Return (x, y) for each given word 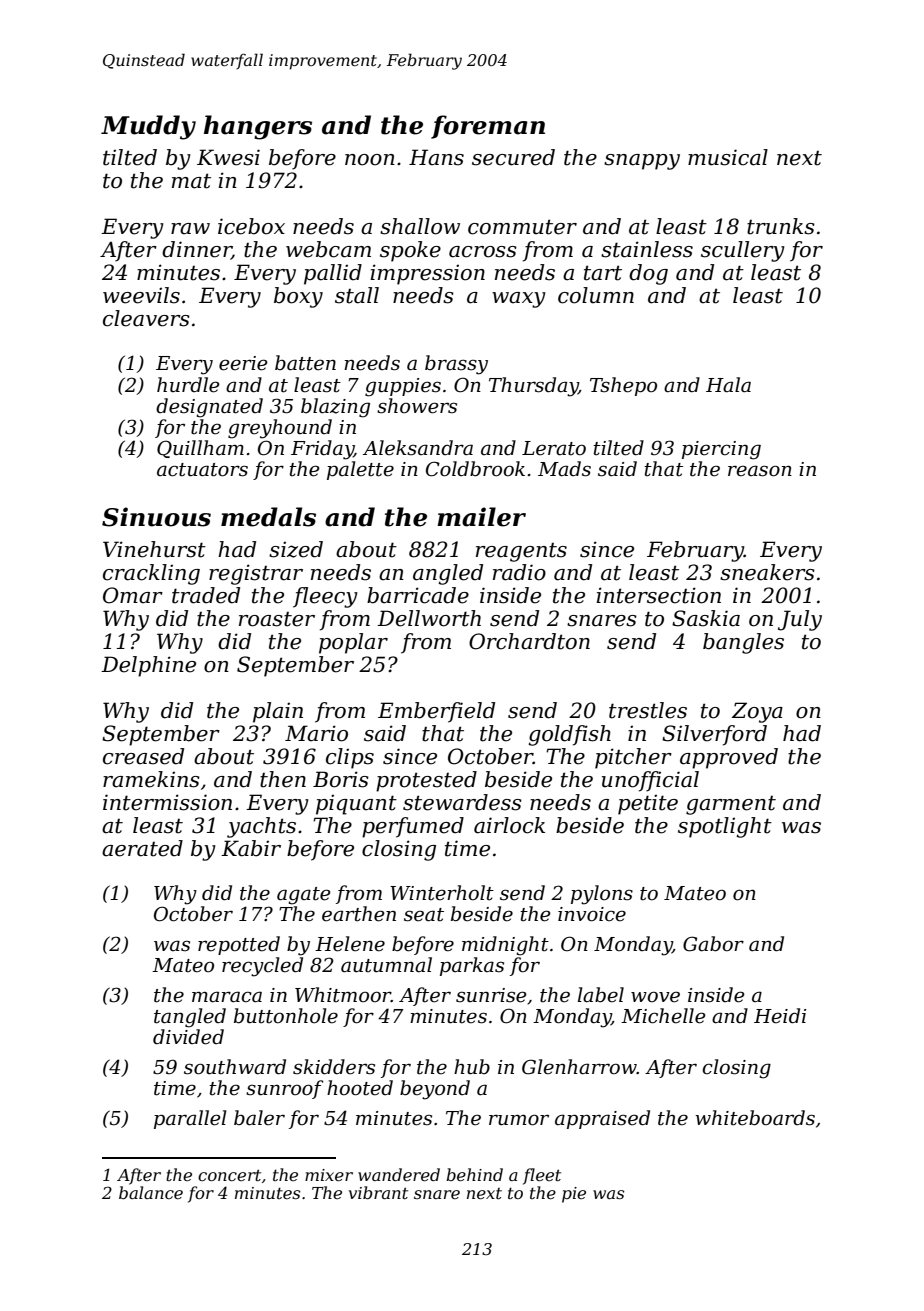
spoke (410, 251)
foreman (488, 127)
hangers (258, 127)
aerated (142, 848)
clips (350, 758)
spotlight (725, 827)
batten (305, 363)
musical (728, 157)
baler (259, 1118)
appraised (602, 1119)
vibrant (378, 1192)
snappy (642, 162)
